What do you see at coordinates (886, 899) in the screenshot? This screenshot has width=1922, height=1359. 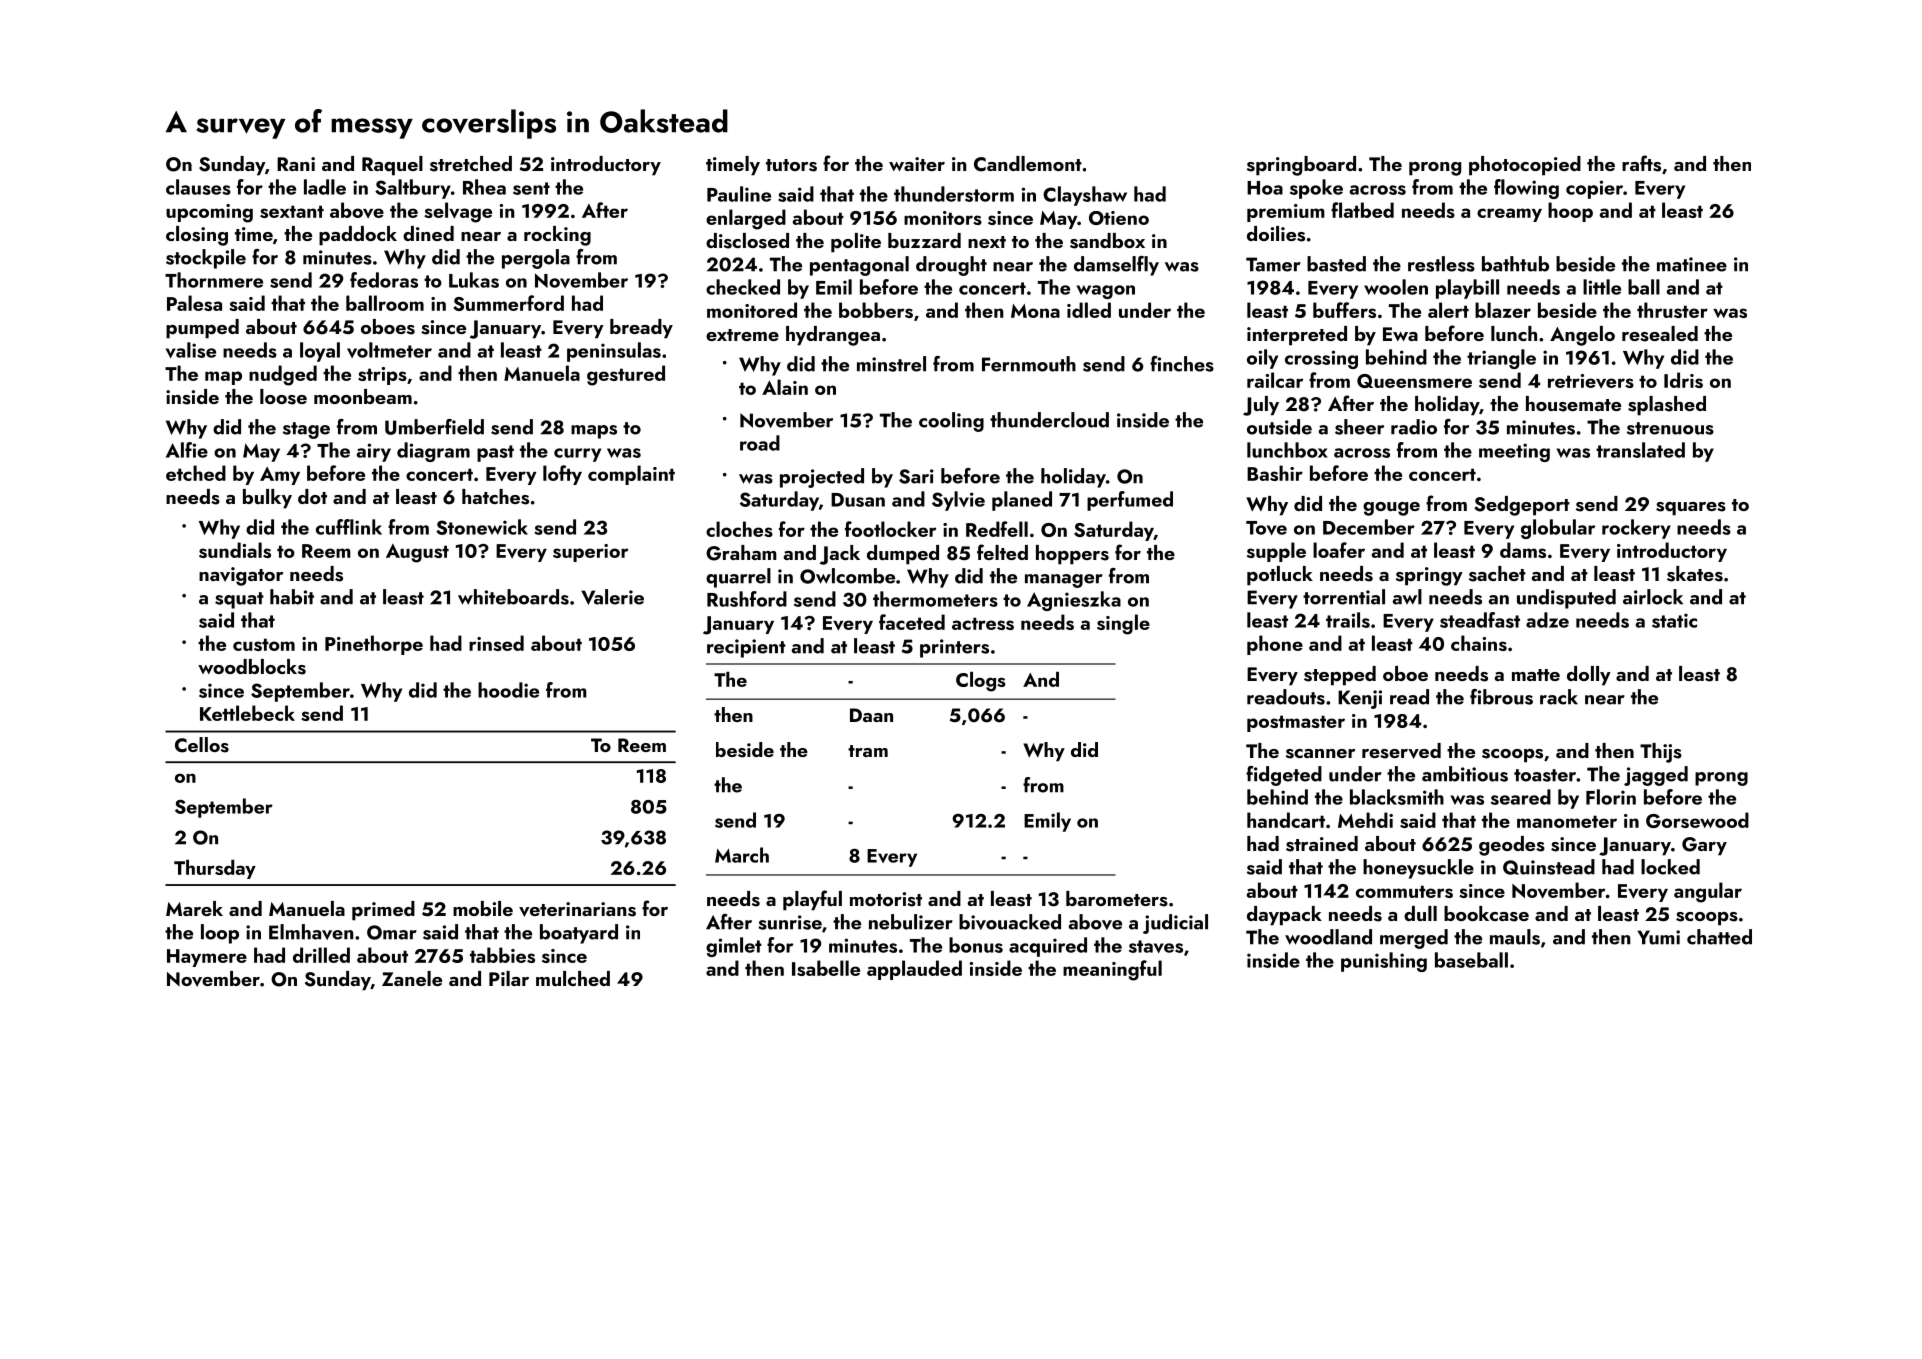 I see `motorist` at bounding box center [886, 899].
